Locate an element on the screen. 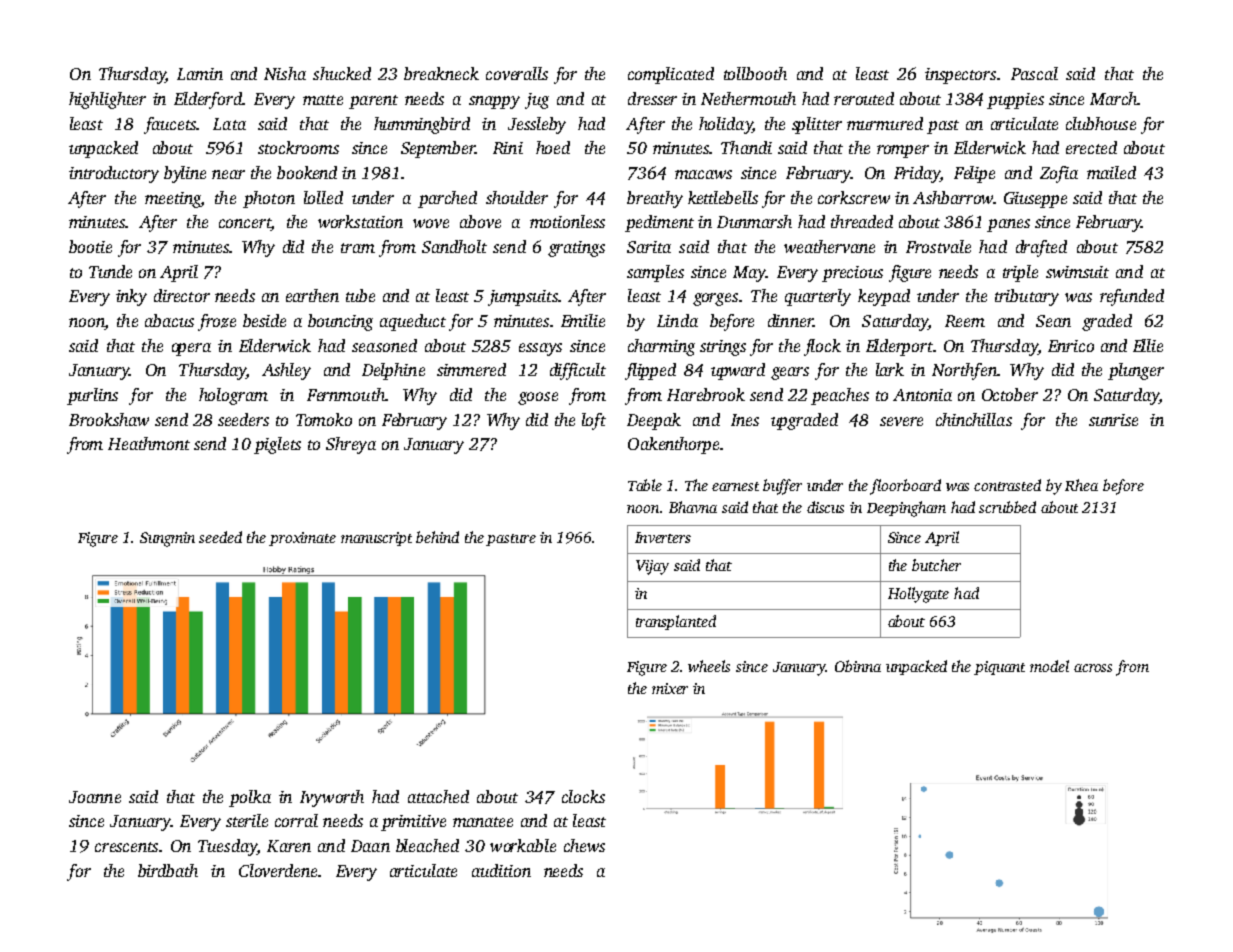  concert is located at coordinates (245, 224).
